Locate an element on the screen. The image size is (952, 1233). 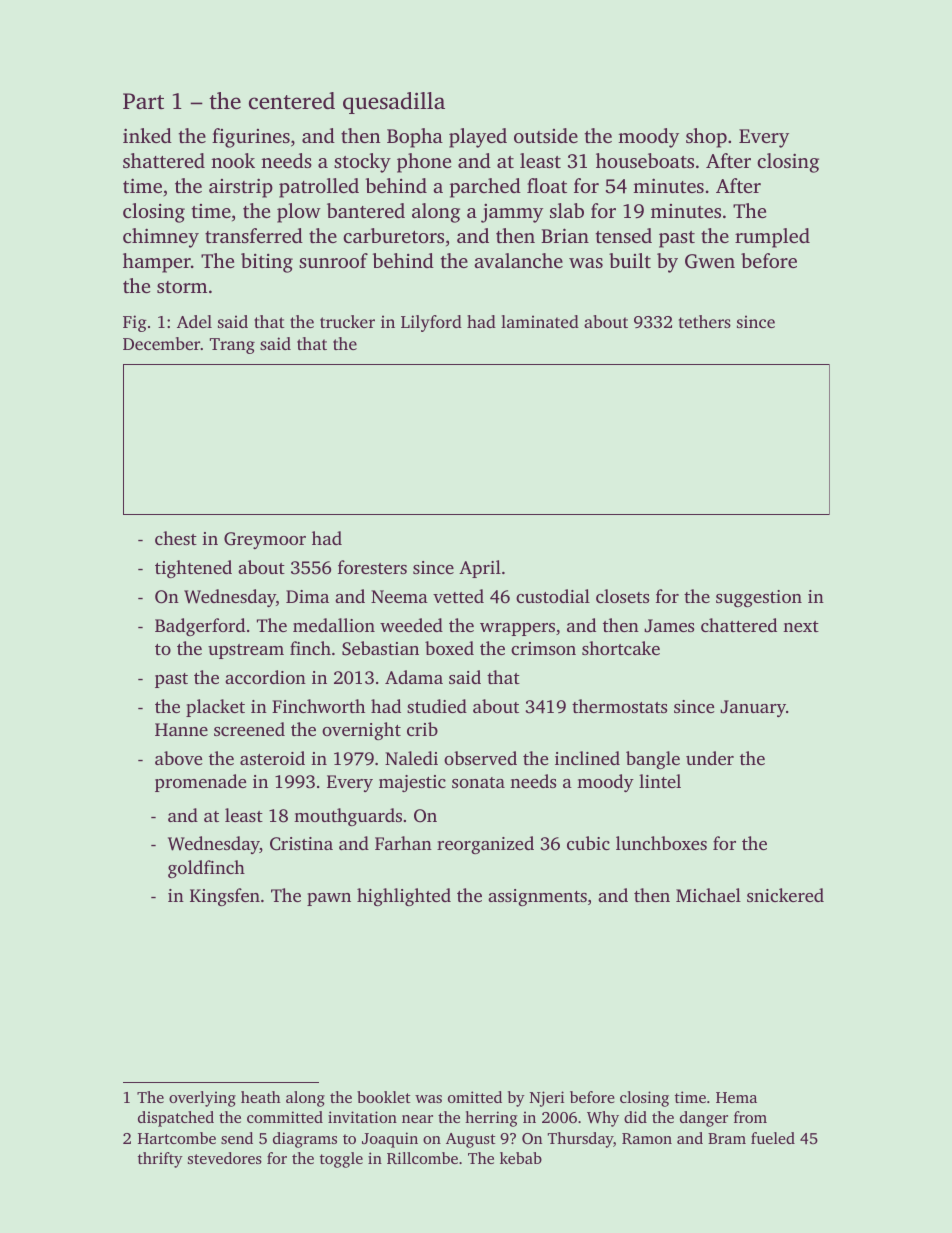
dispatched is located at coordinates (176, 1119).
